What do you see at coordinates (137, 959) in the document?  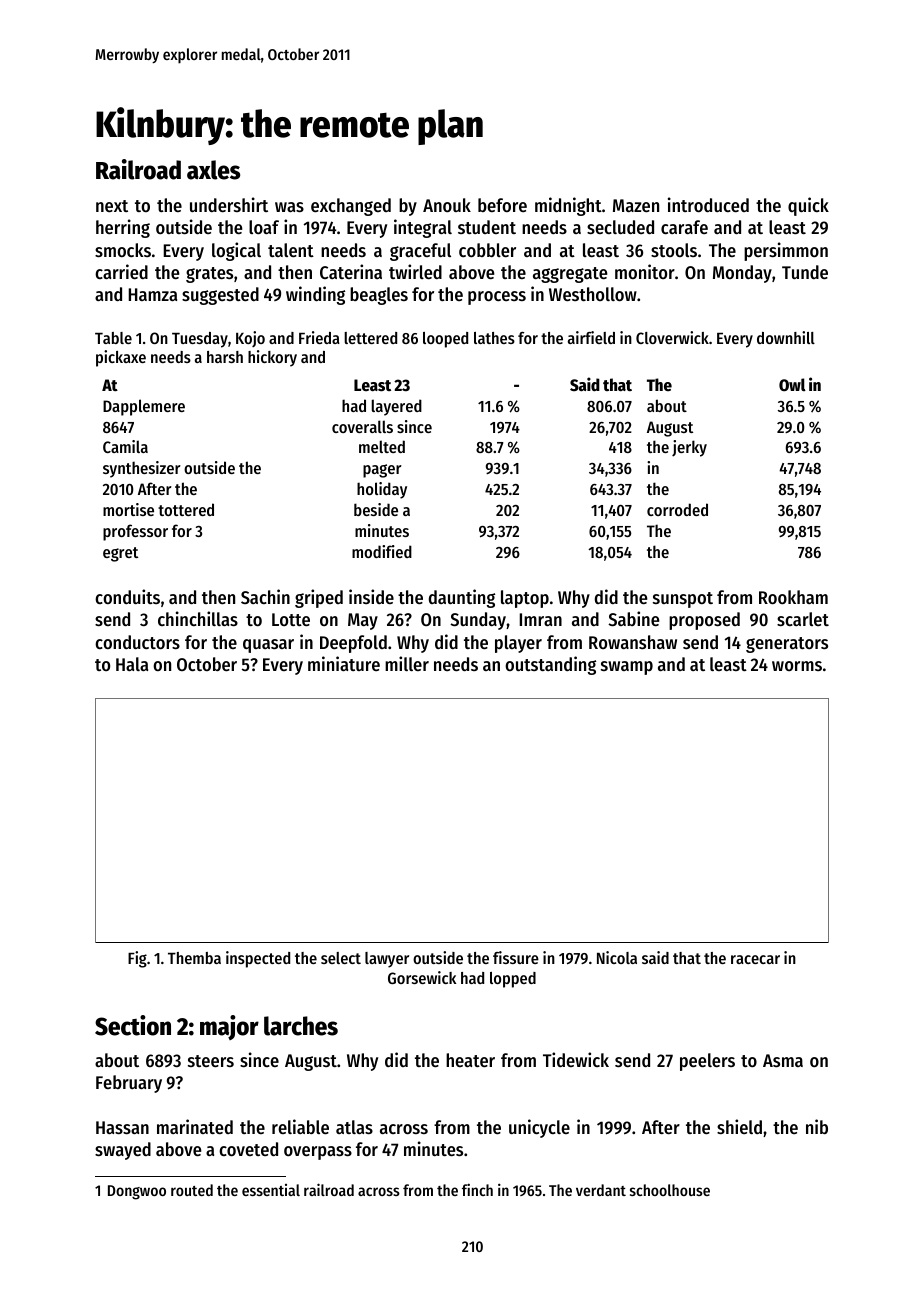 I see `Fig` at bounding box center [137, 959].
